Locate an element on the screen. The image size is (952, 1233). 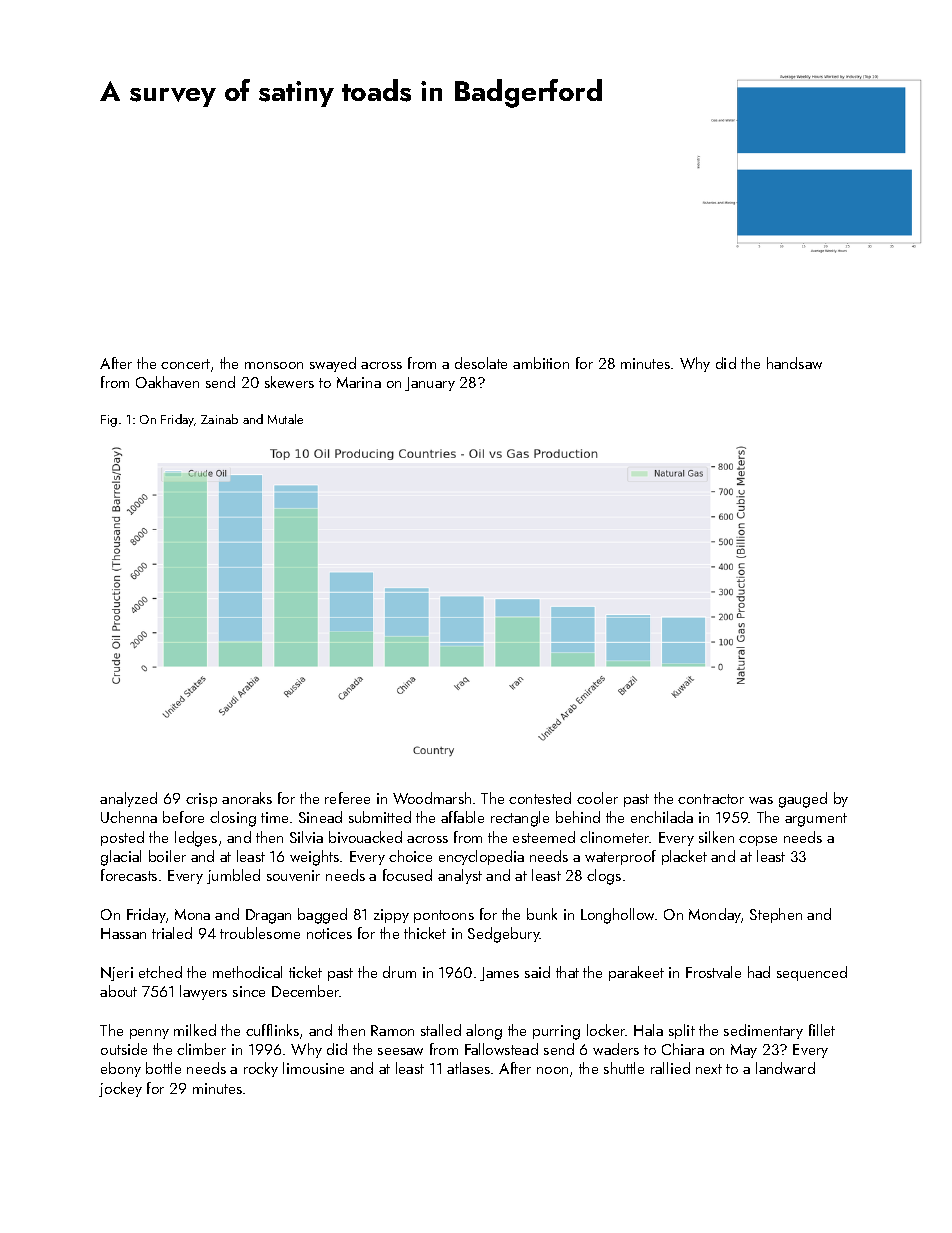
placket is located at coordinates (684, 857).
